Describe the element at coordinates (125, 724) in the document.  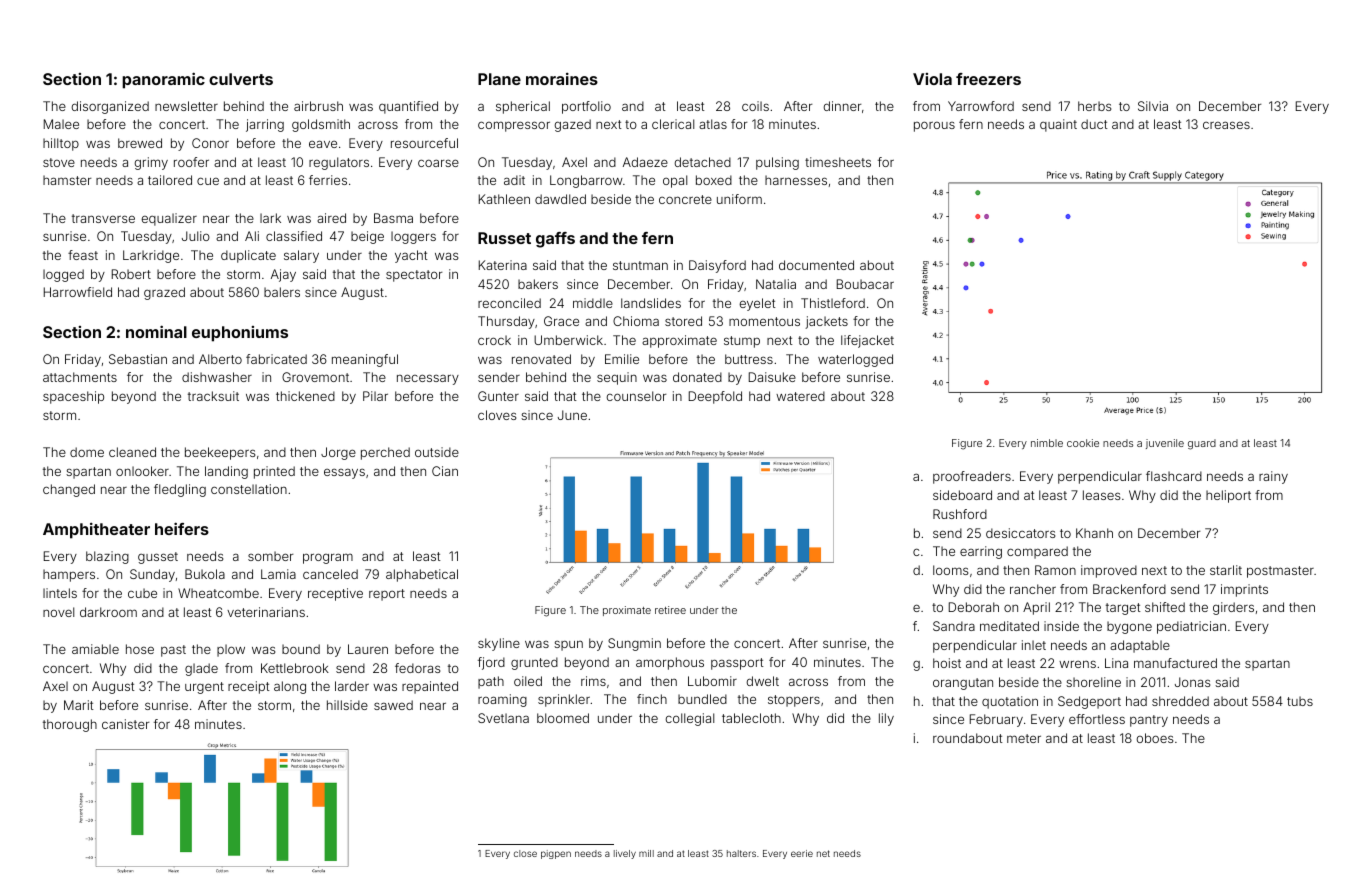
I see `canister` at that location.
